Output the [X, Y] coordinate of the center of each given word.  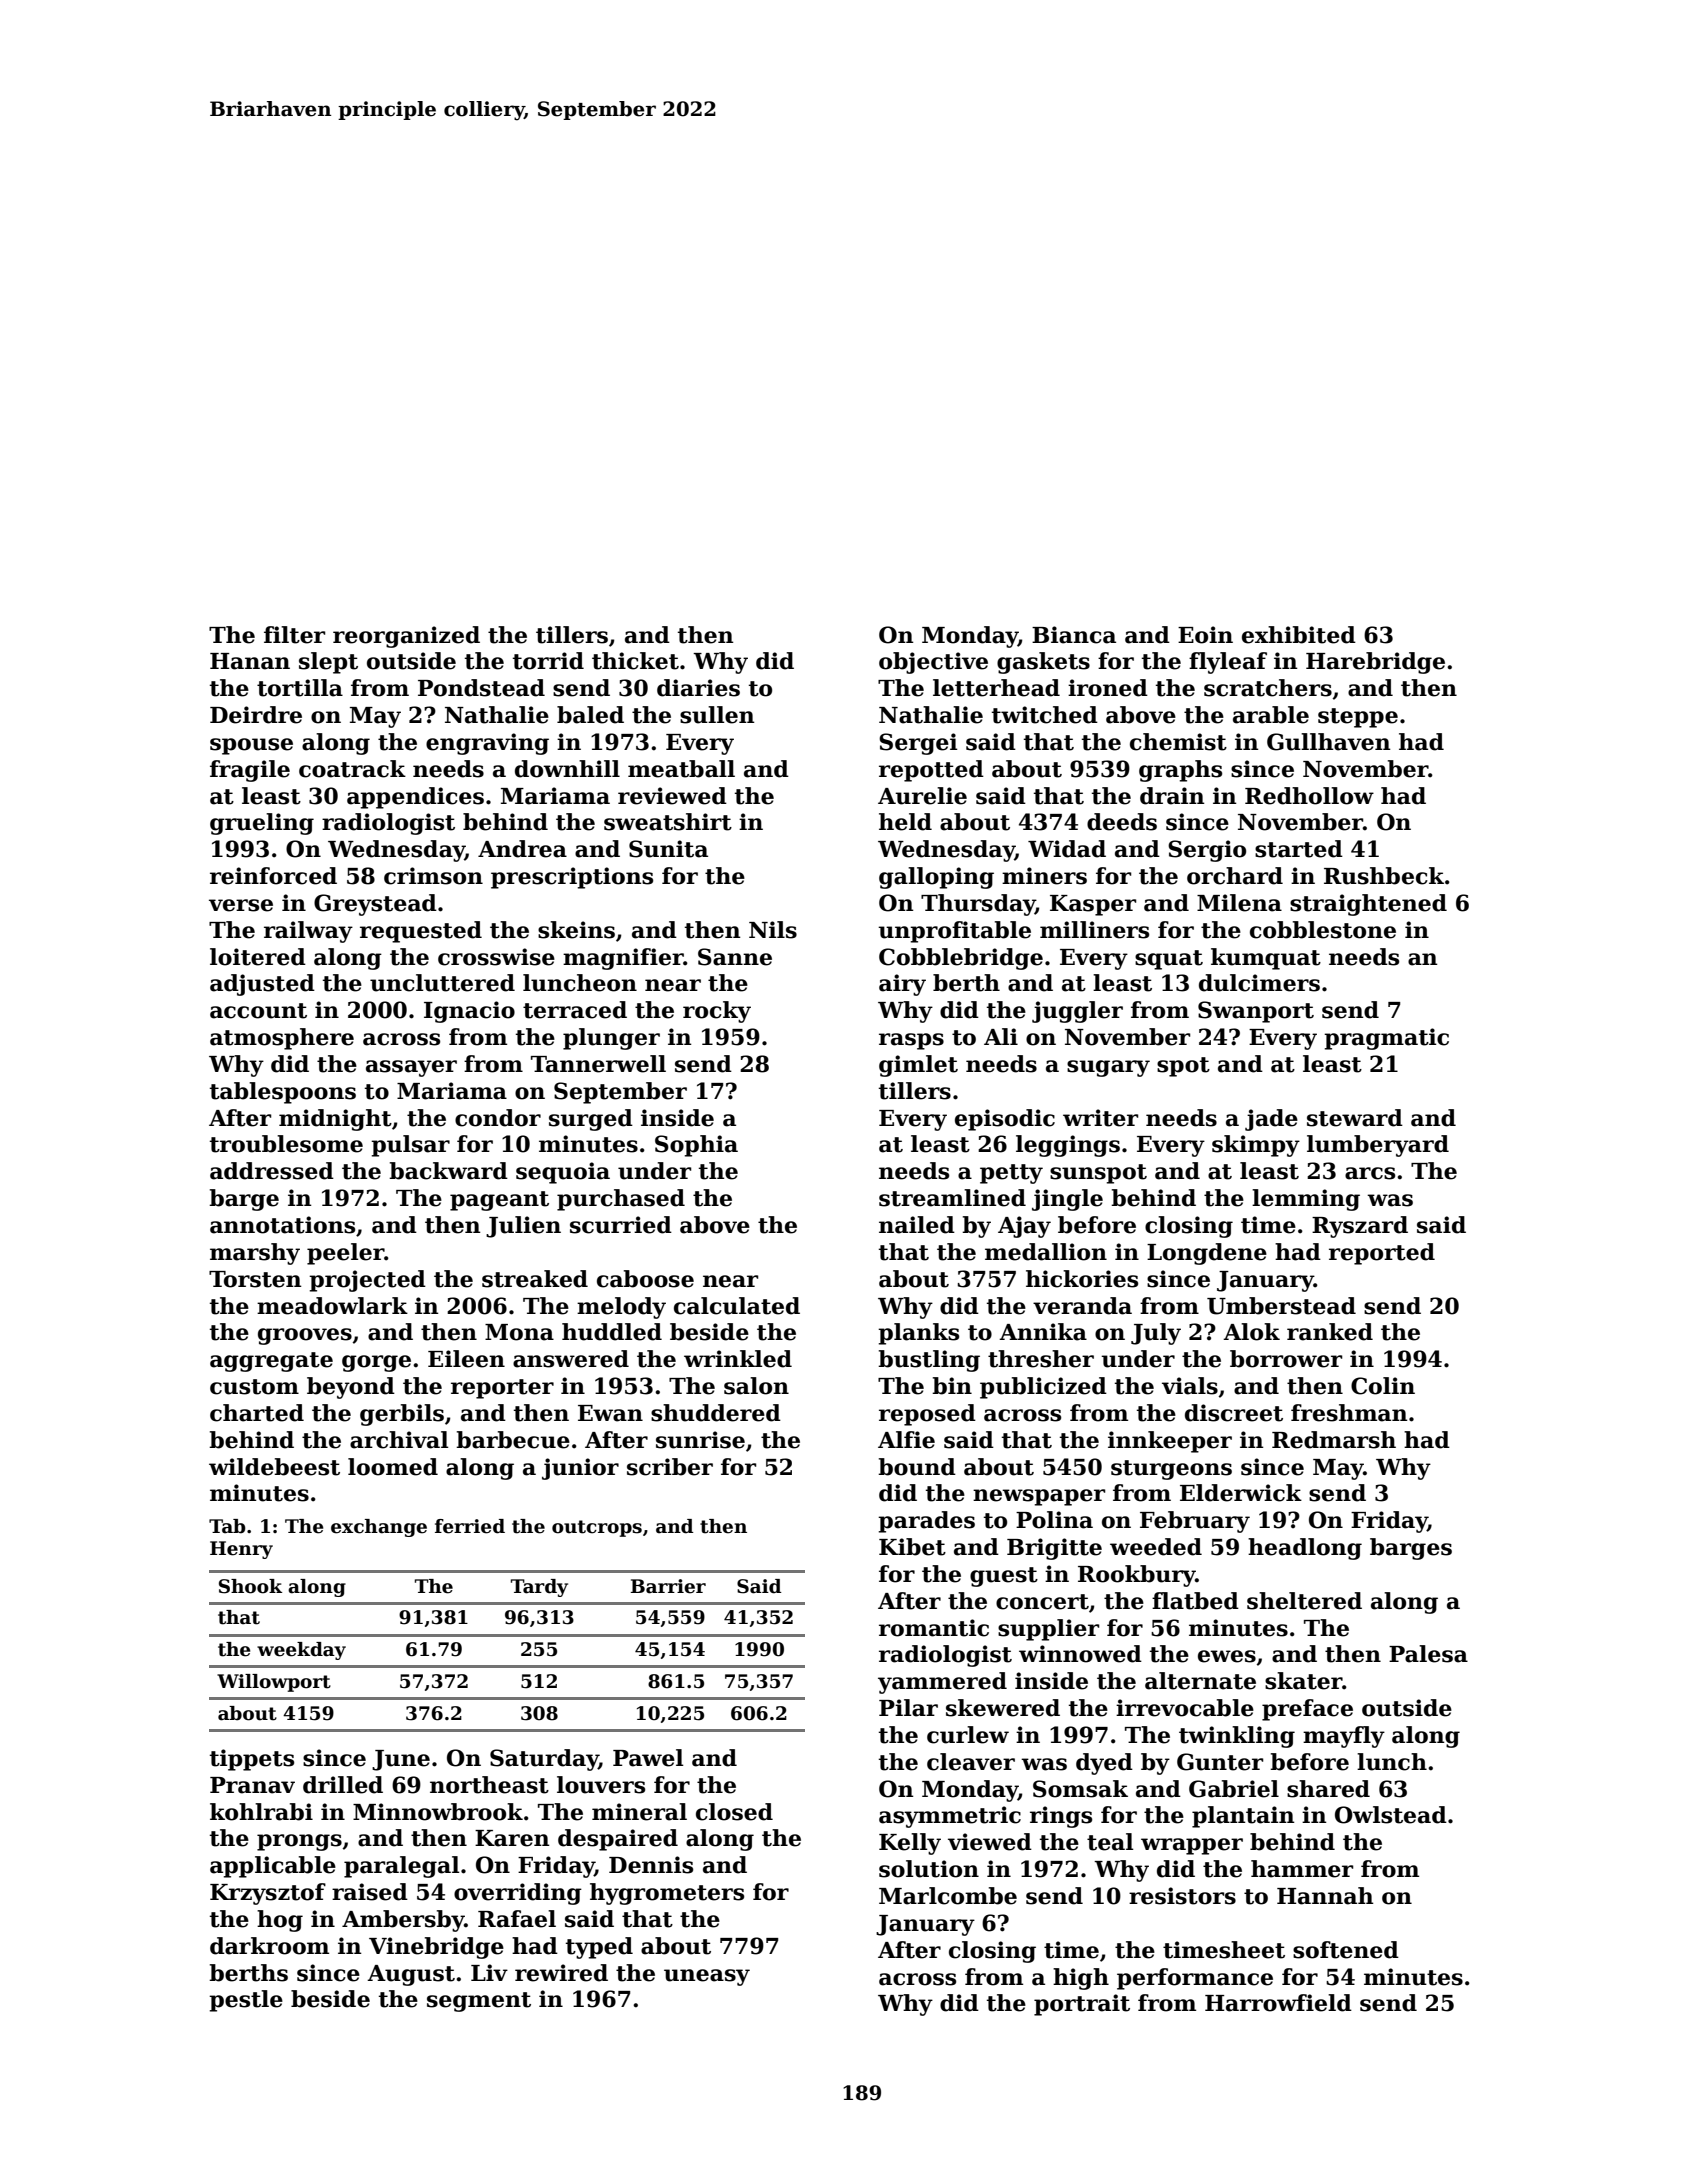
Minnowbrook [438, 1812]
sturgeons [1171, 1470]
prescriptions [572, 878]
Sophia [696, 1146]
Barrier [668, 1586]
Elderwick [1241, 1493]
